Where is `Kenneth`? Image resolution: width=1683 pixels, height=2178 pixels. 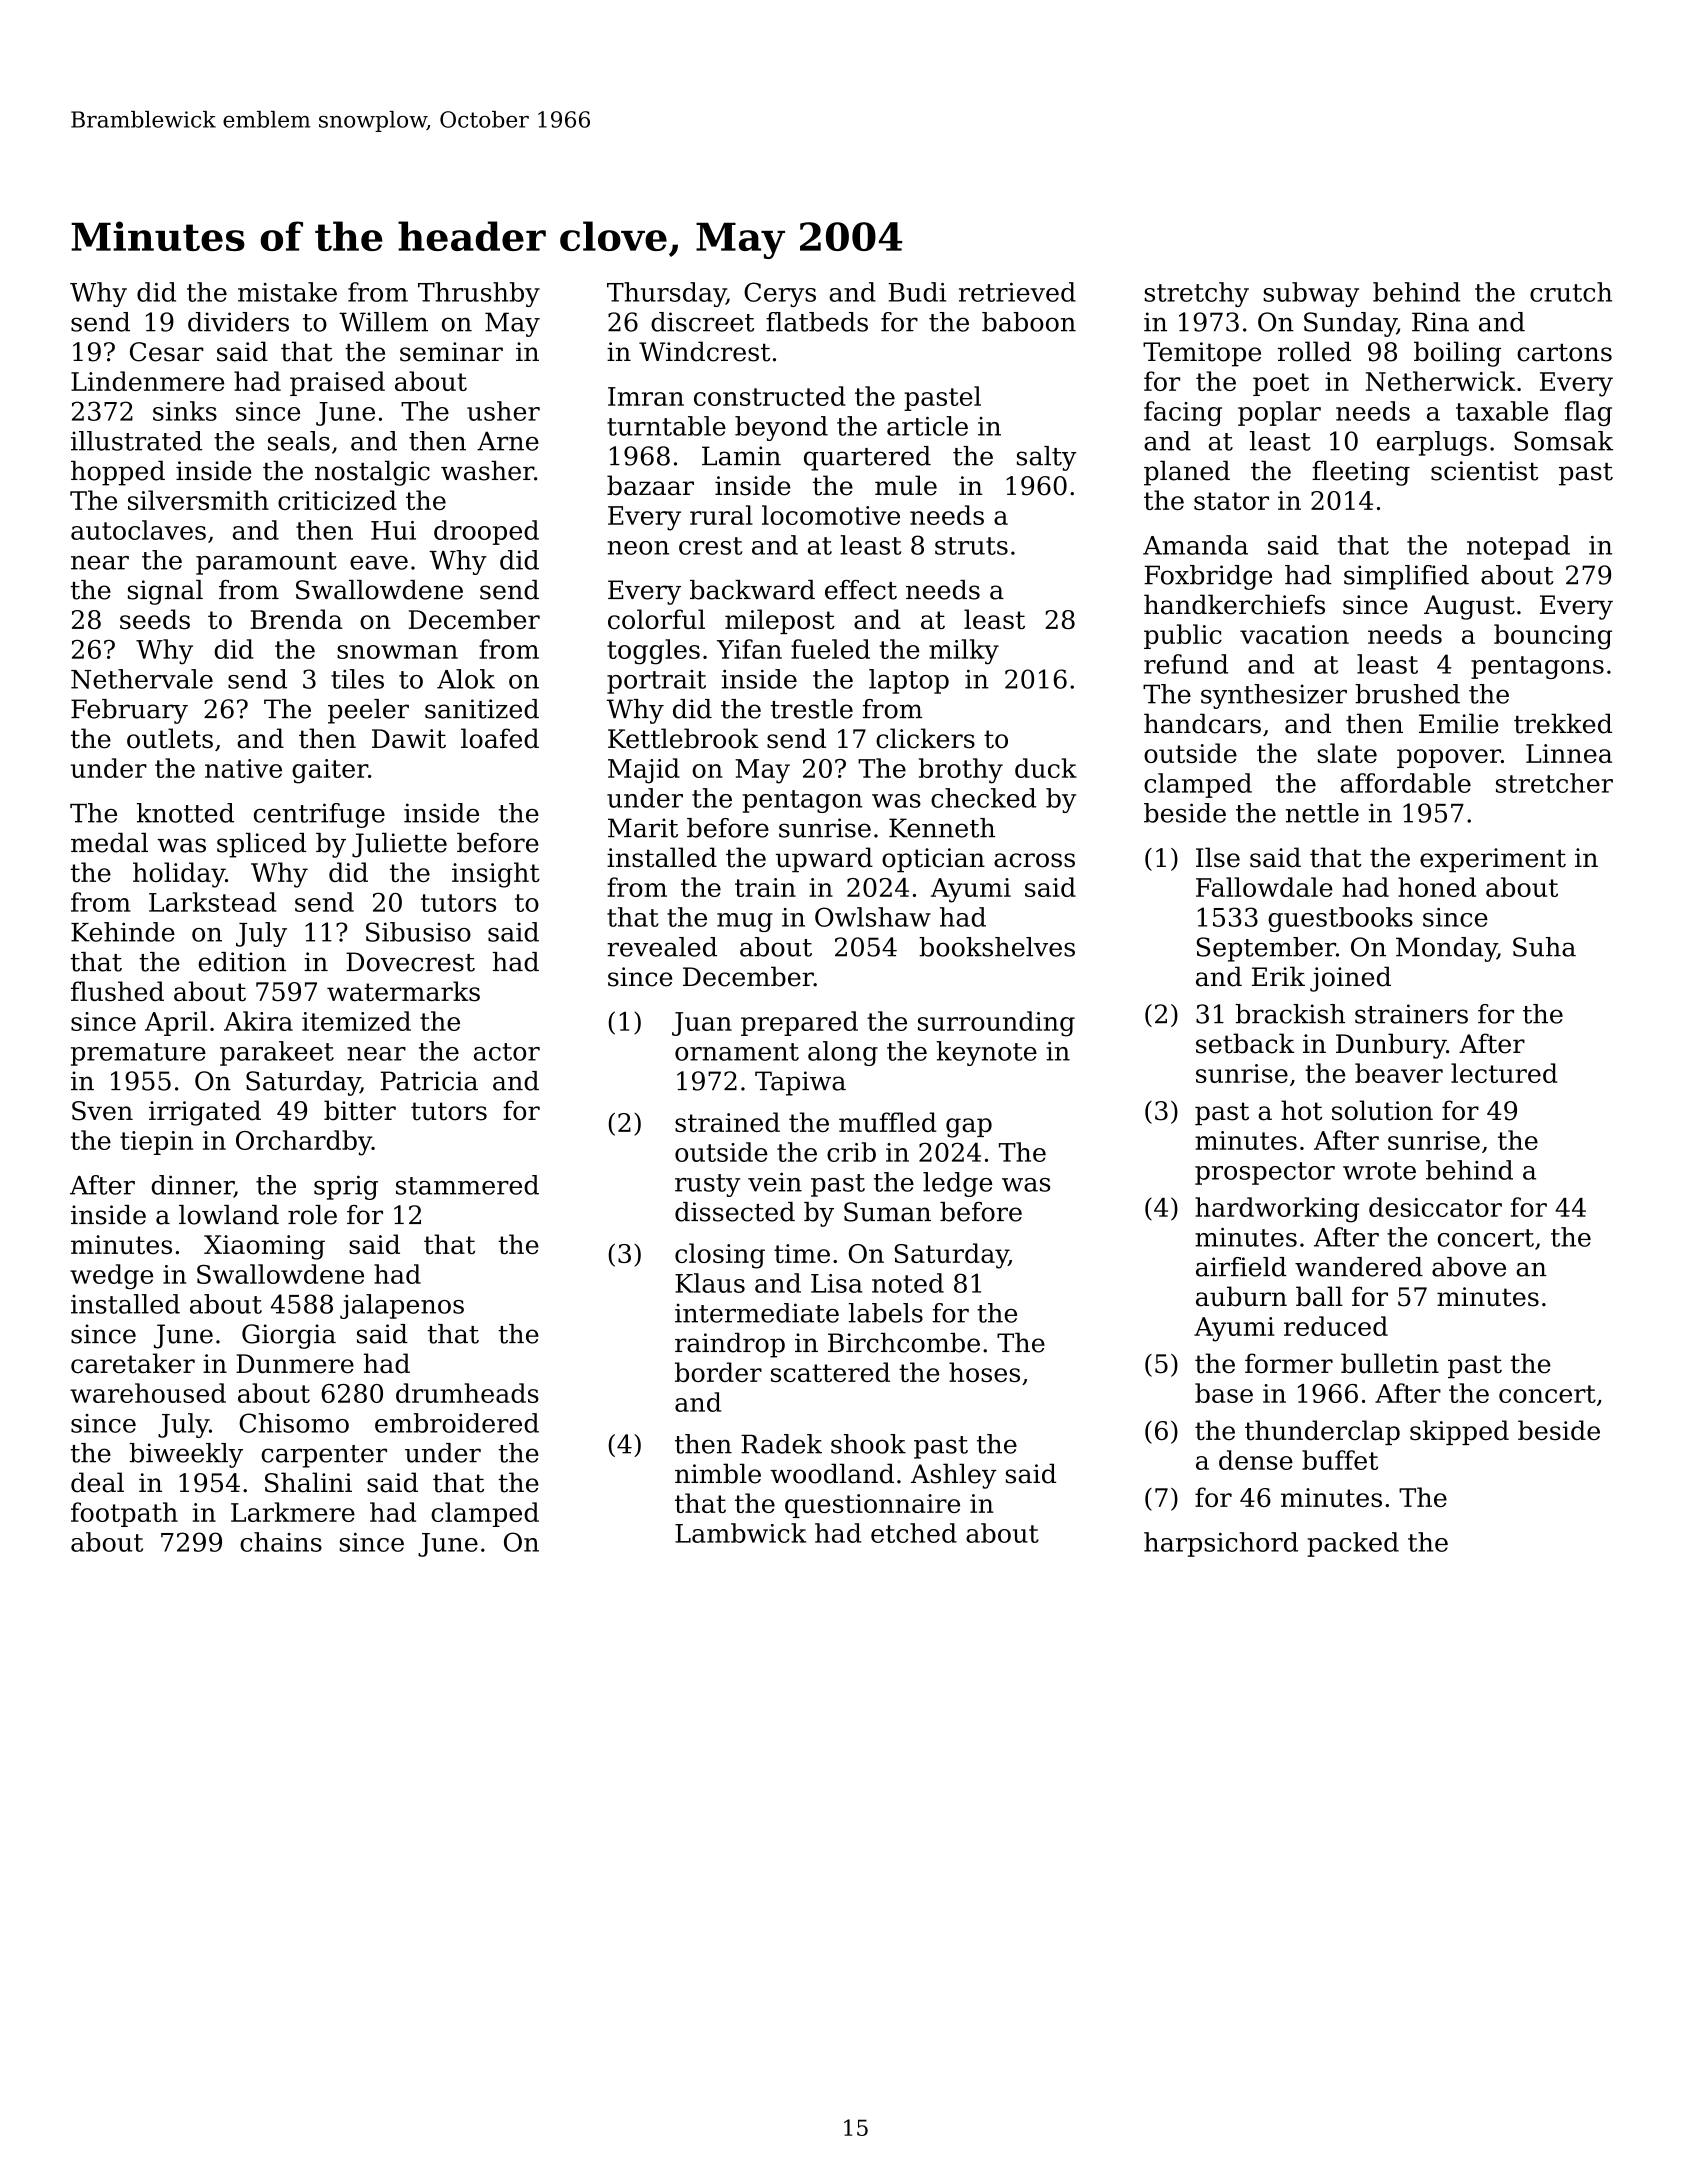 Kenneth is located at coordinates (942, 828).
